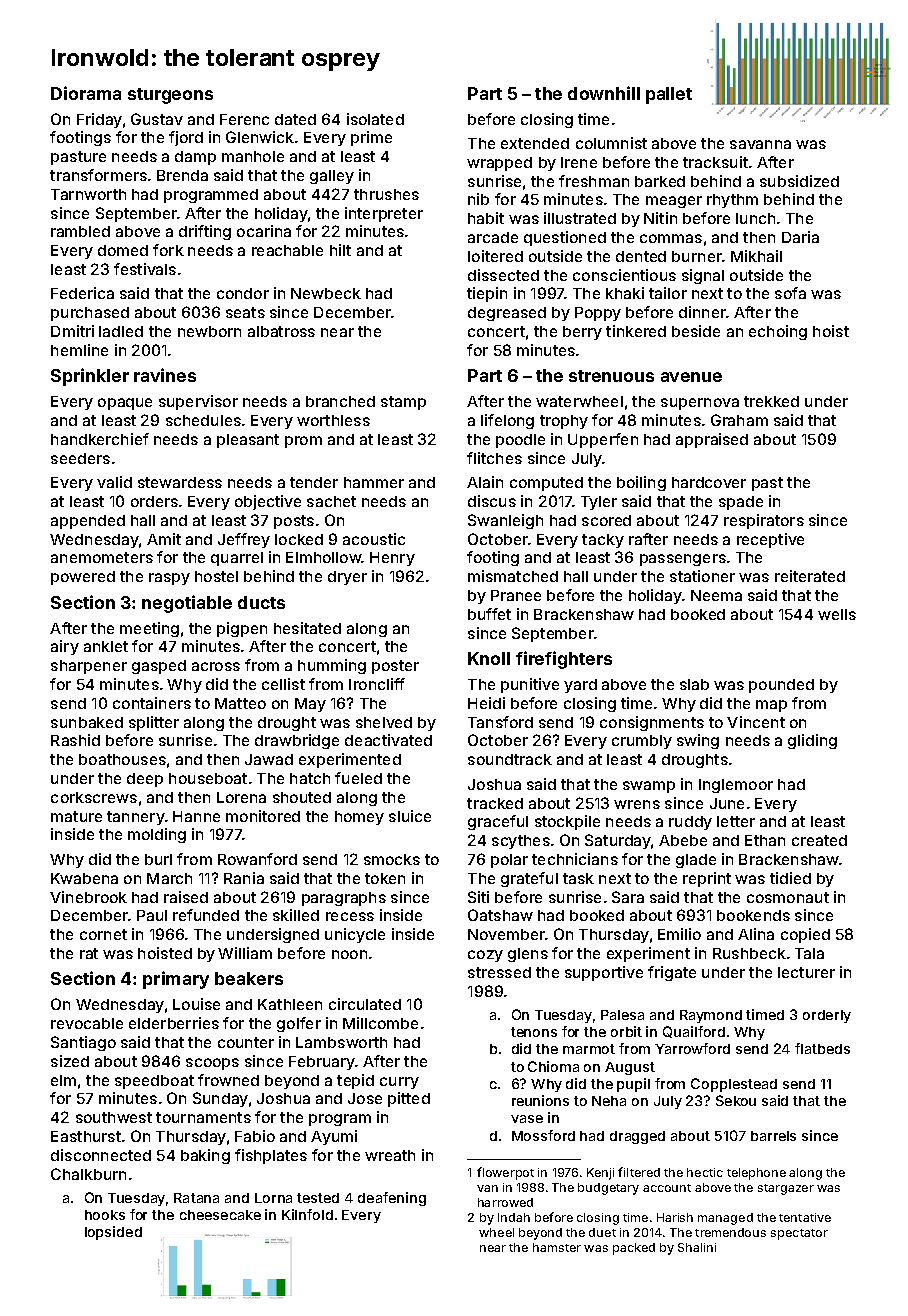  What do you see at coordinates (170, 96) in the document?
I see `sturgeons` at bounding box center [170, 96].
